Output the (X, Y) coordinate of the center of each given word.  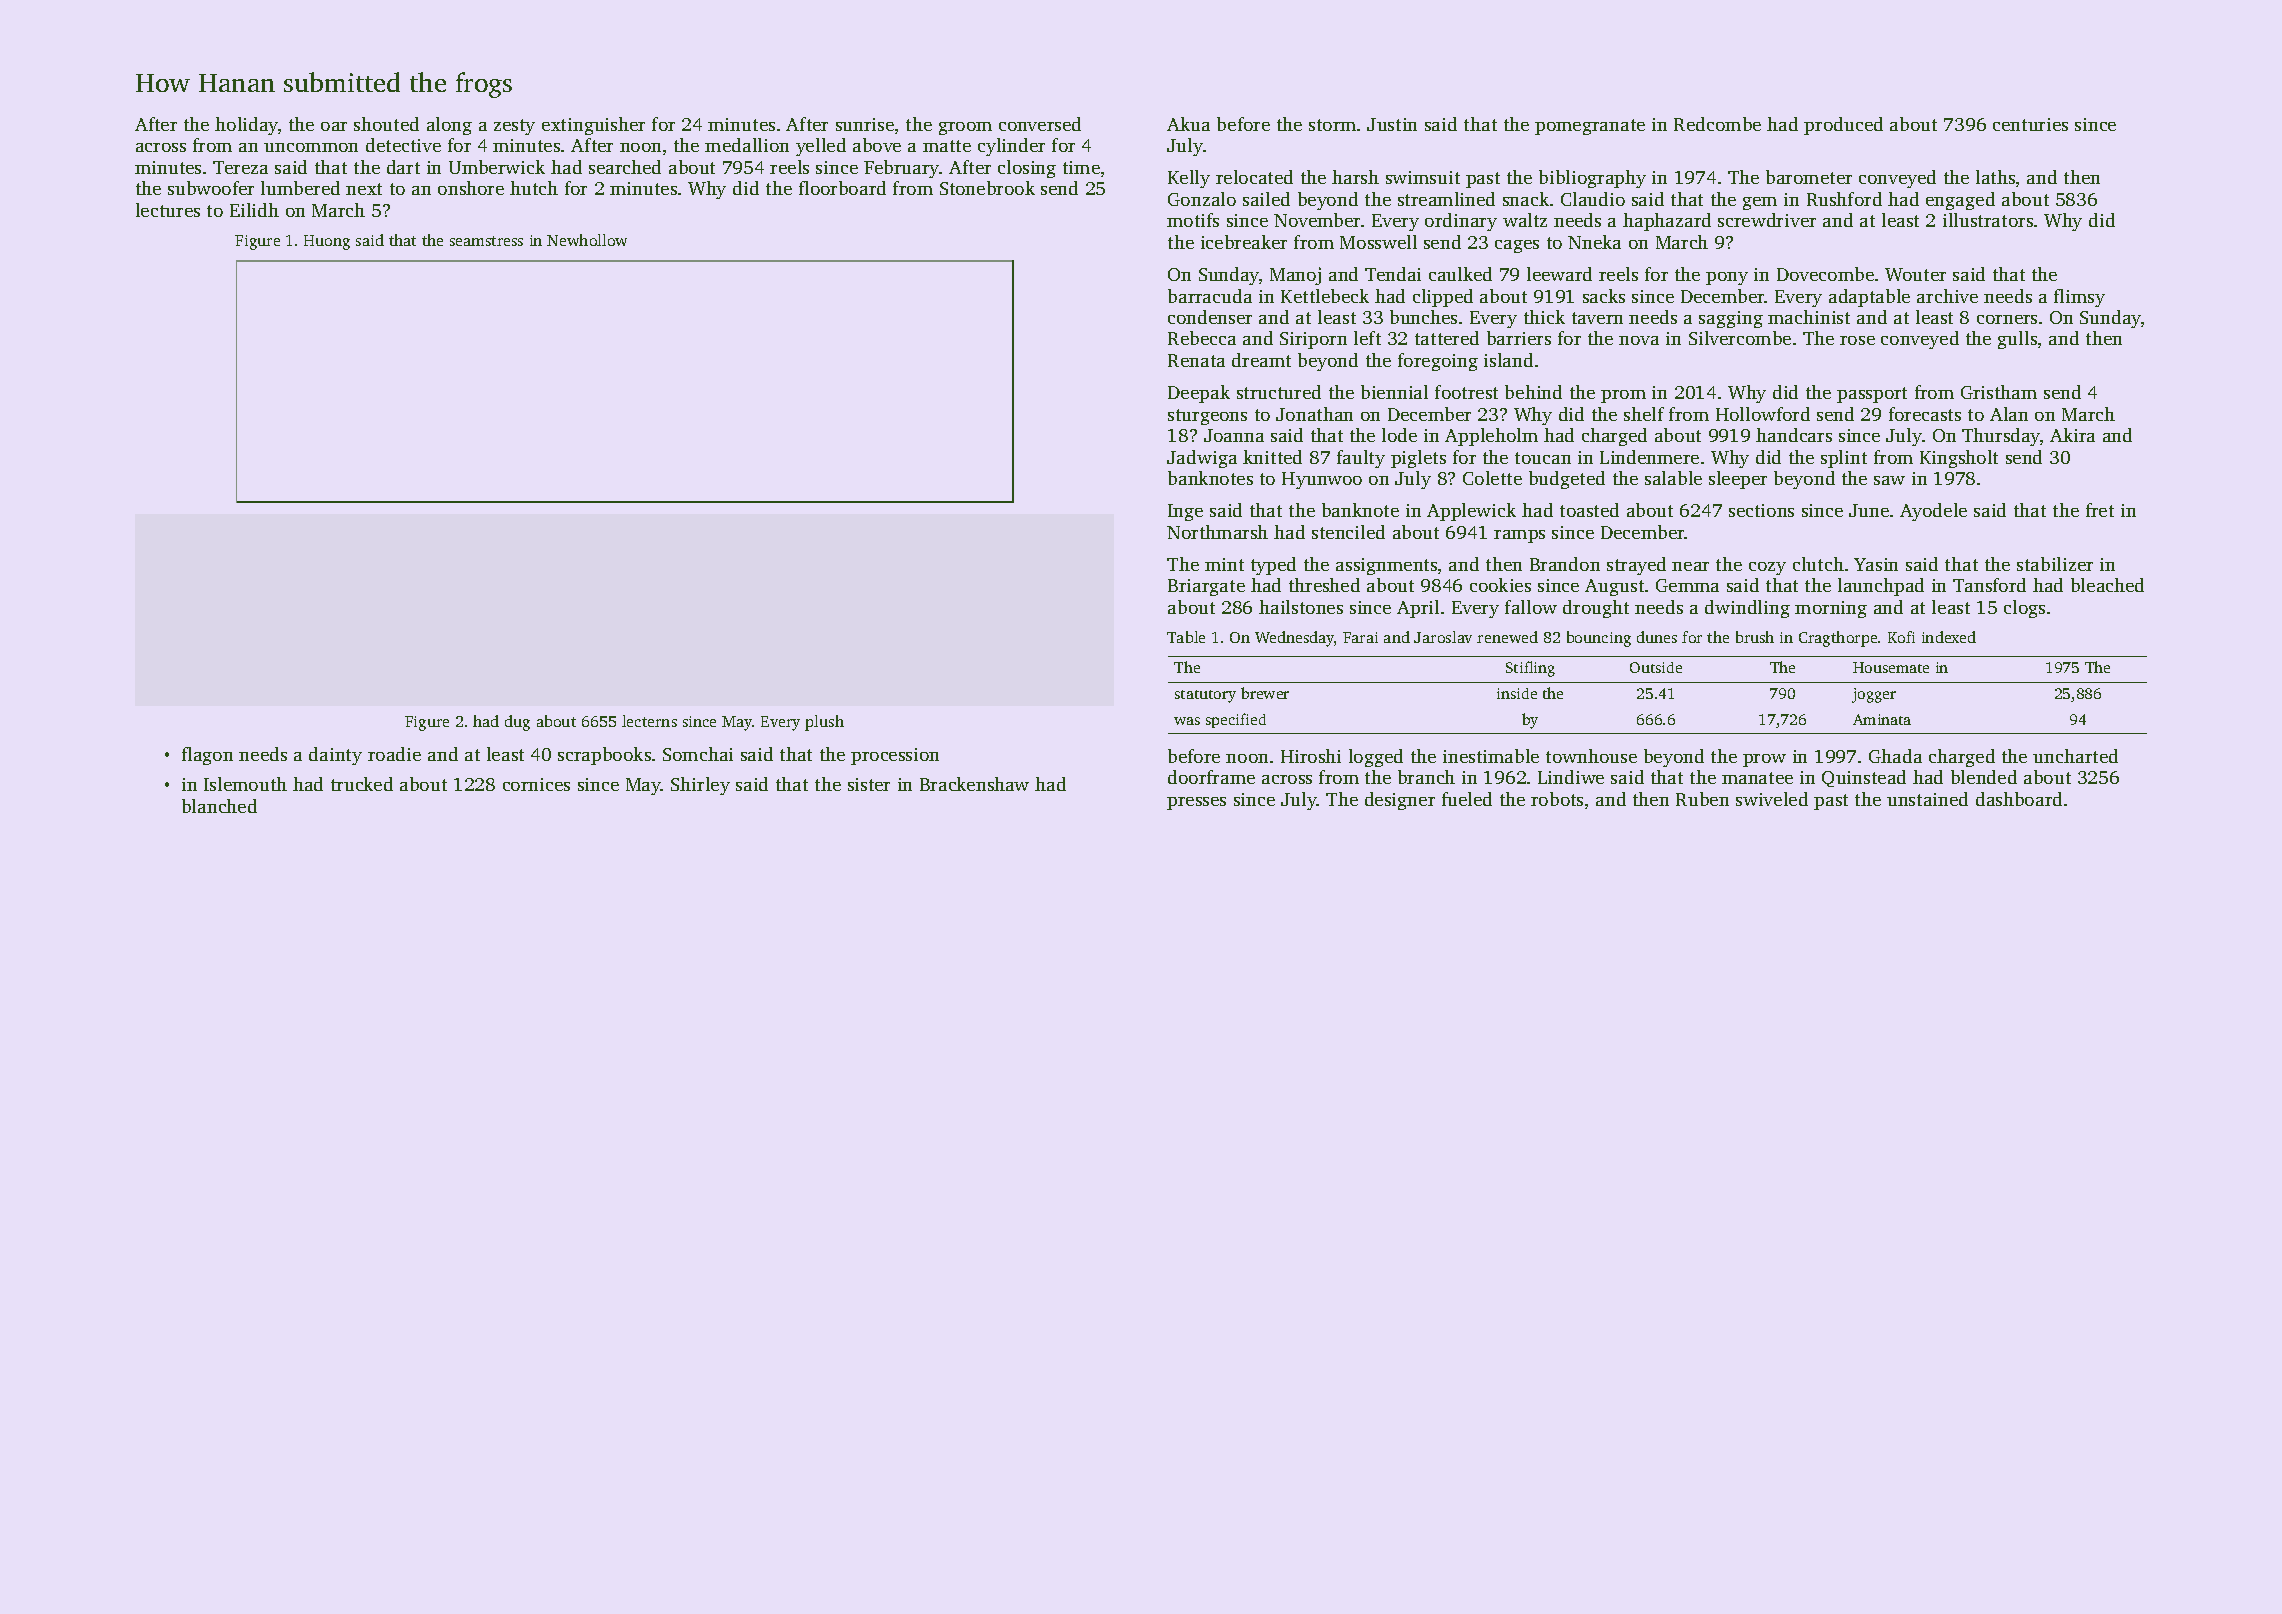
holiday (246, 126)
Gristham (1999, 392)
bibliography (1592, 179)
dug (517, 723)
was (1187, 721)
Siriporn (1313, 340)
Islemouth (245, 784)
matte (947, 146)
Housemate (1891, 667)
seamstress (486, 241)
